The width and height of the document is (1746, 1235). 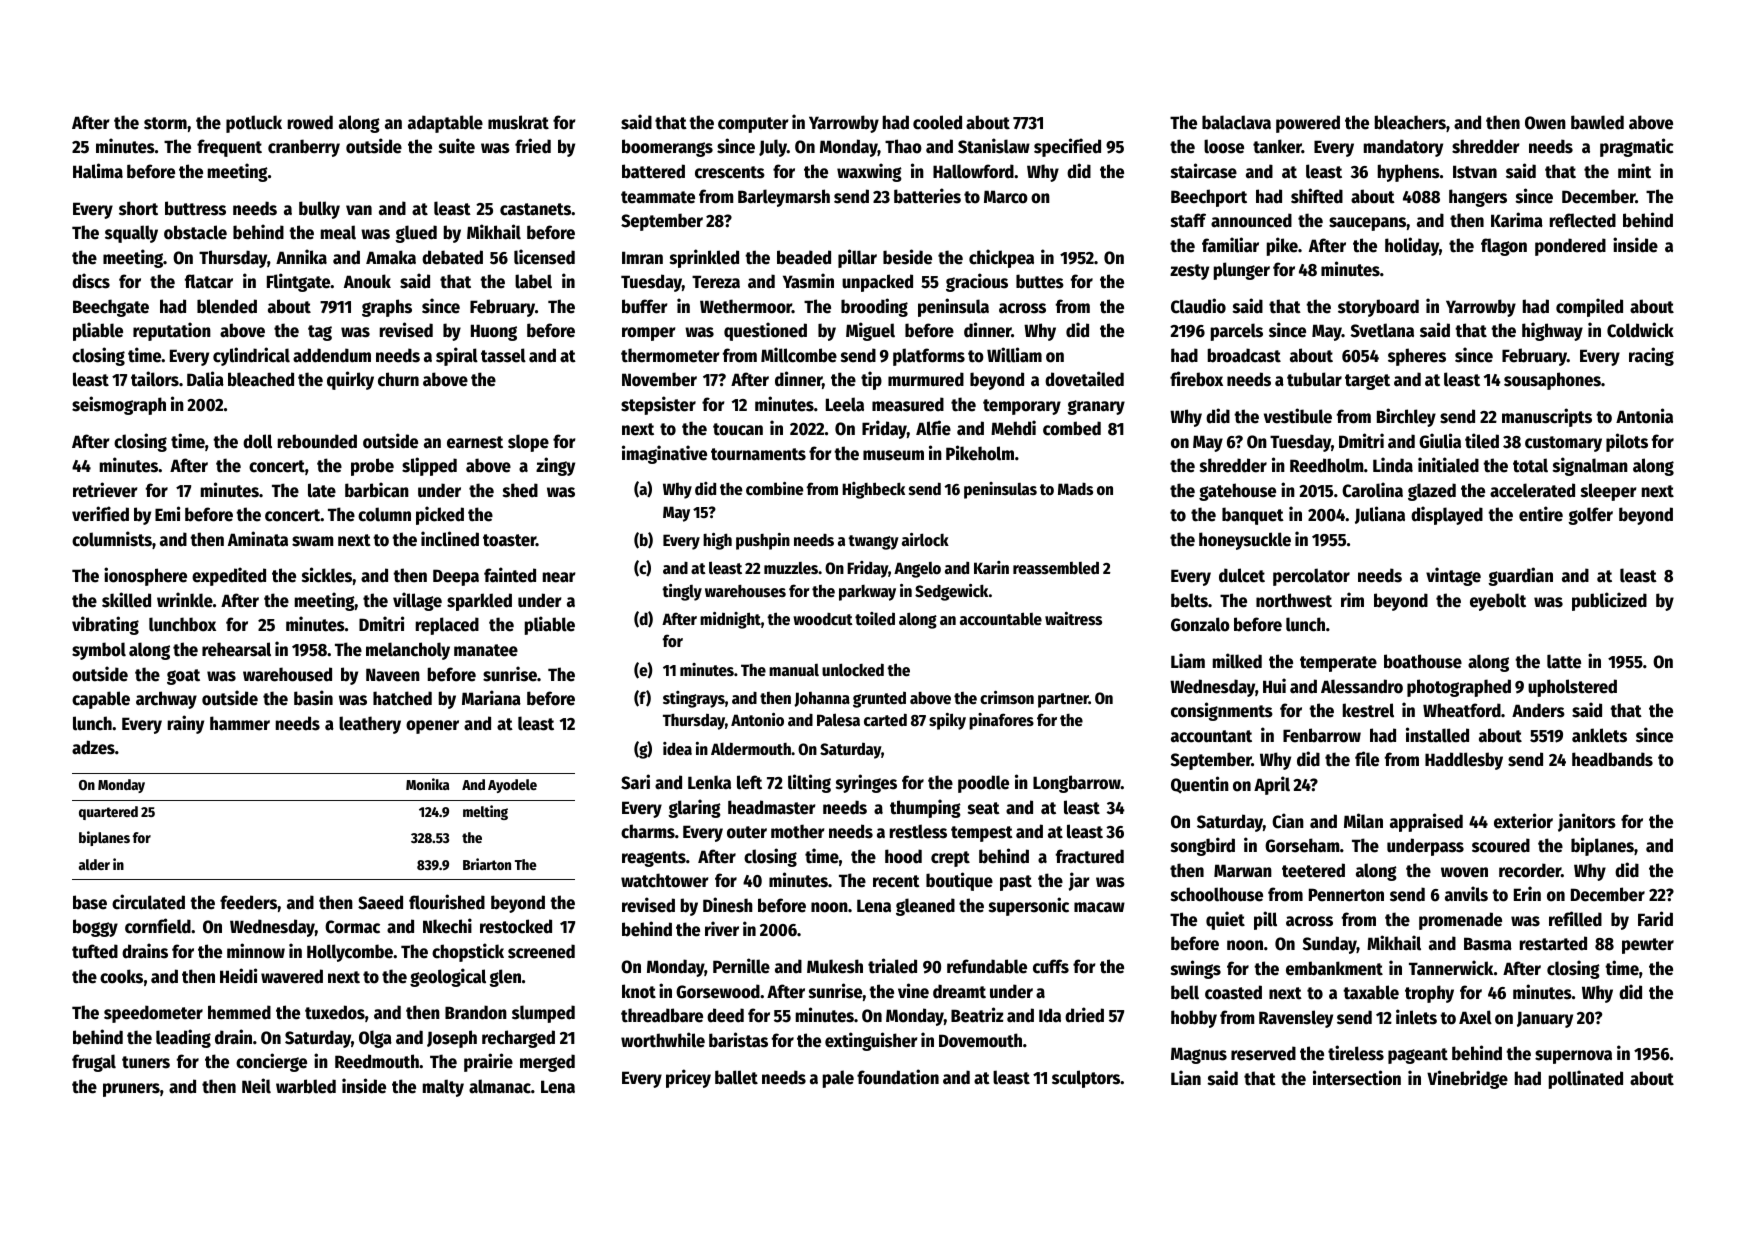 What do you see at coordinates (898, 1077) in the document?
I see `foundation` at bounding box center [898, 1077].
